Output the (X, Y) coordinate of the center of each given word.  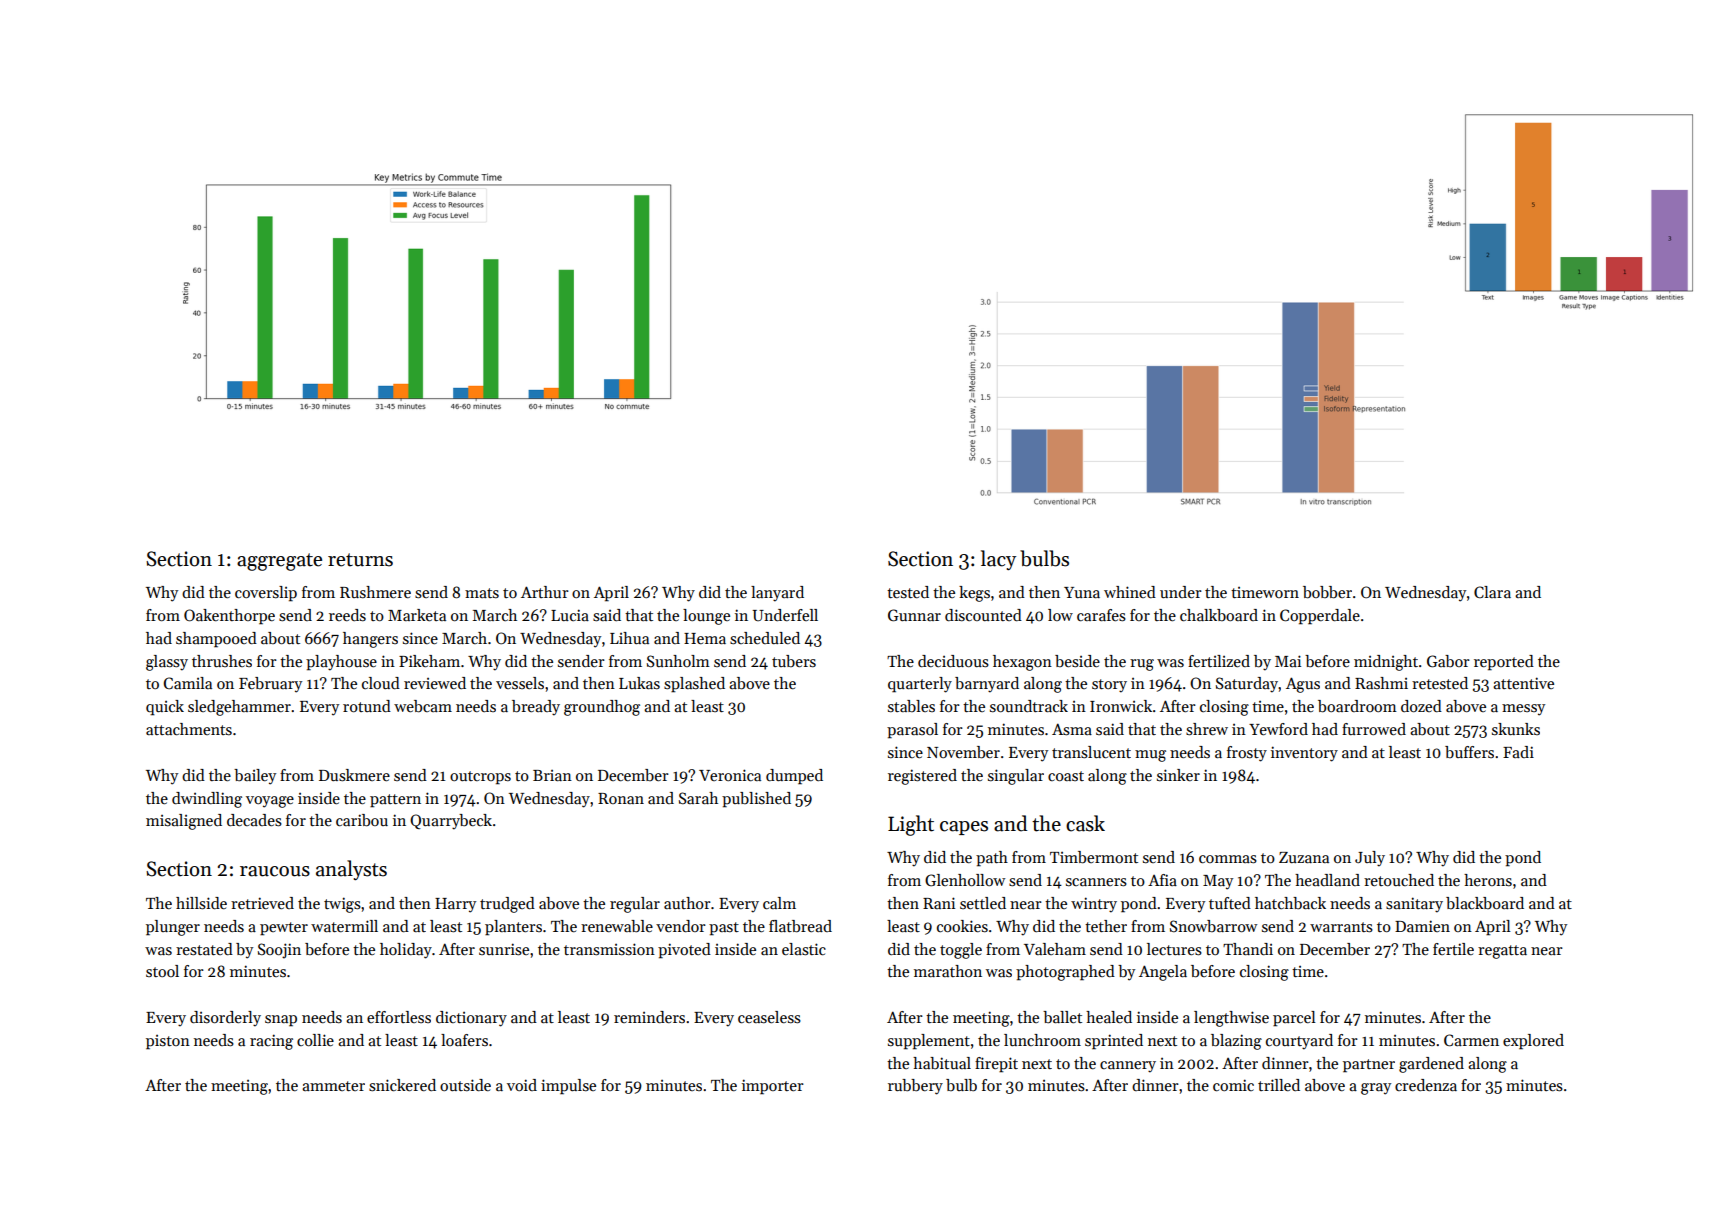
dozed (1421, 706)
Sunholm (678, 661)
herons (1488, 880)
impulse (568, 1087)
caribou (362, 820)
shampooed (216, 640)
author (687, 903)
